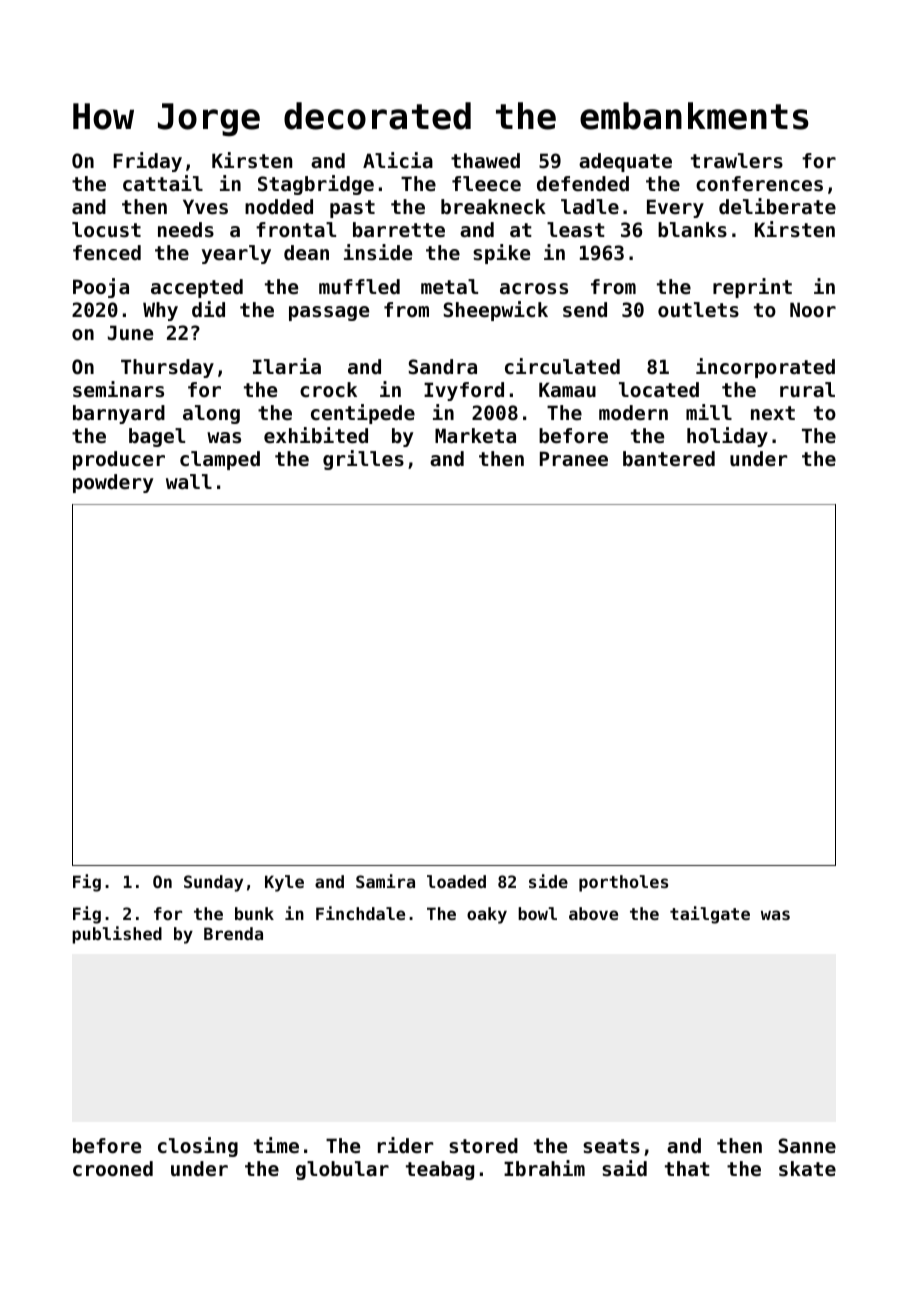  I want to click on powdery, so click(113, 483).
